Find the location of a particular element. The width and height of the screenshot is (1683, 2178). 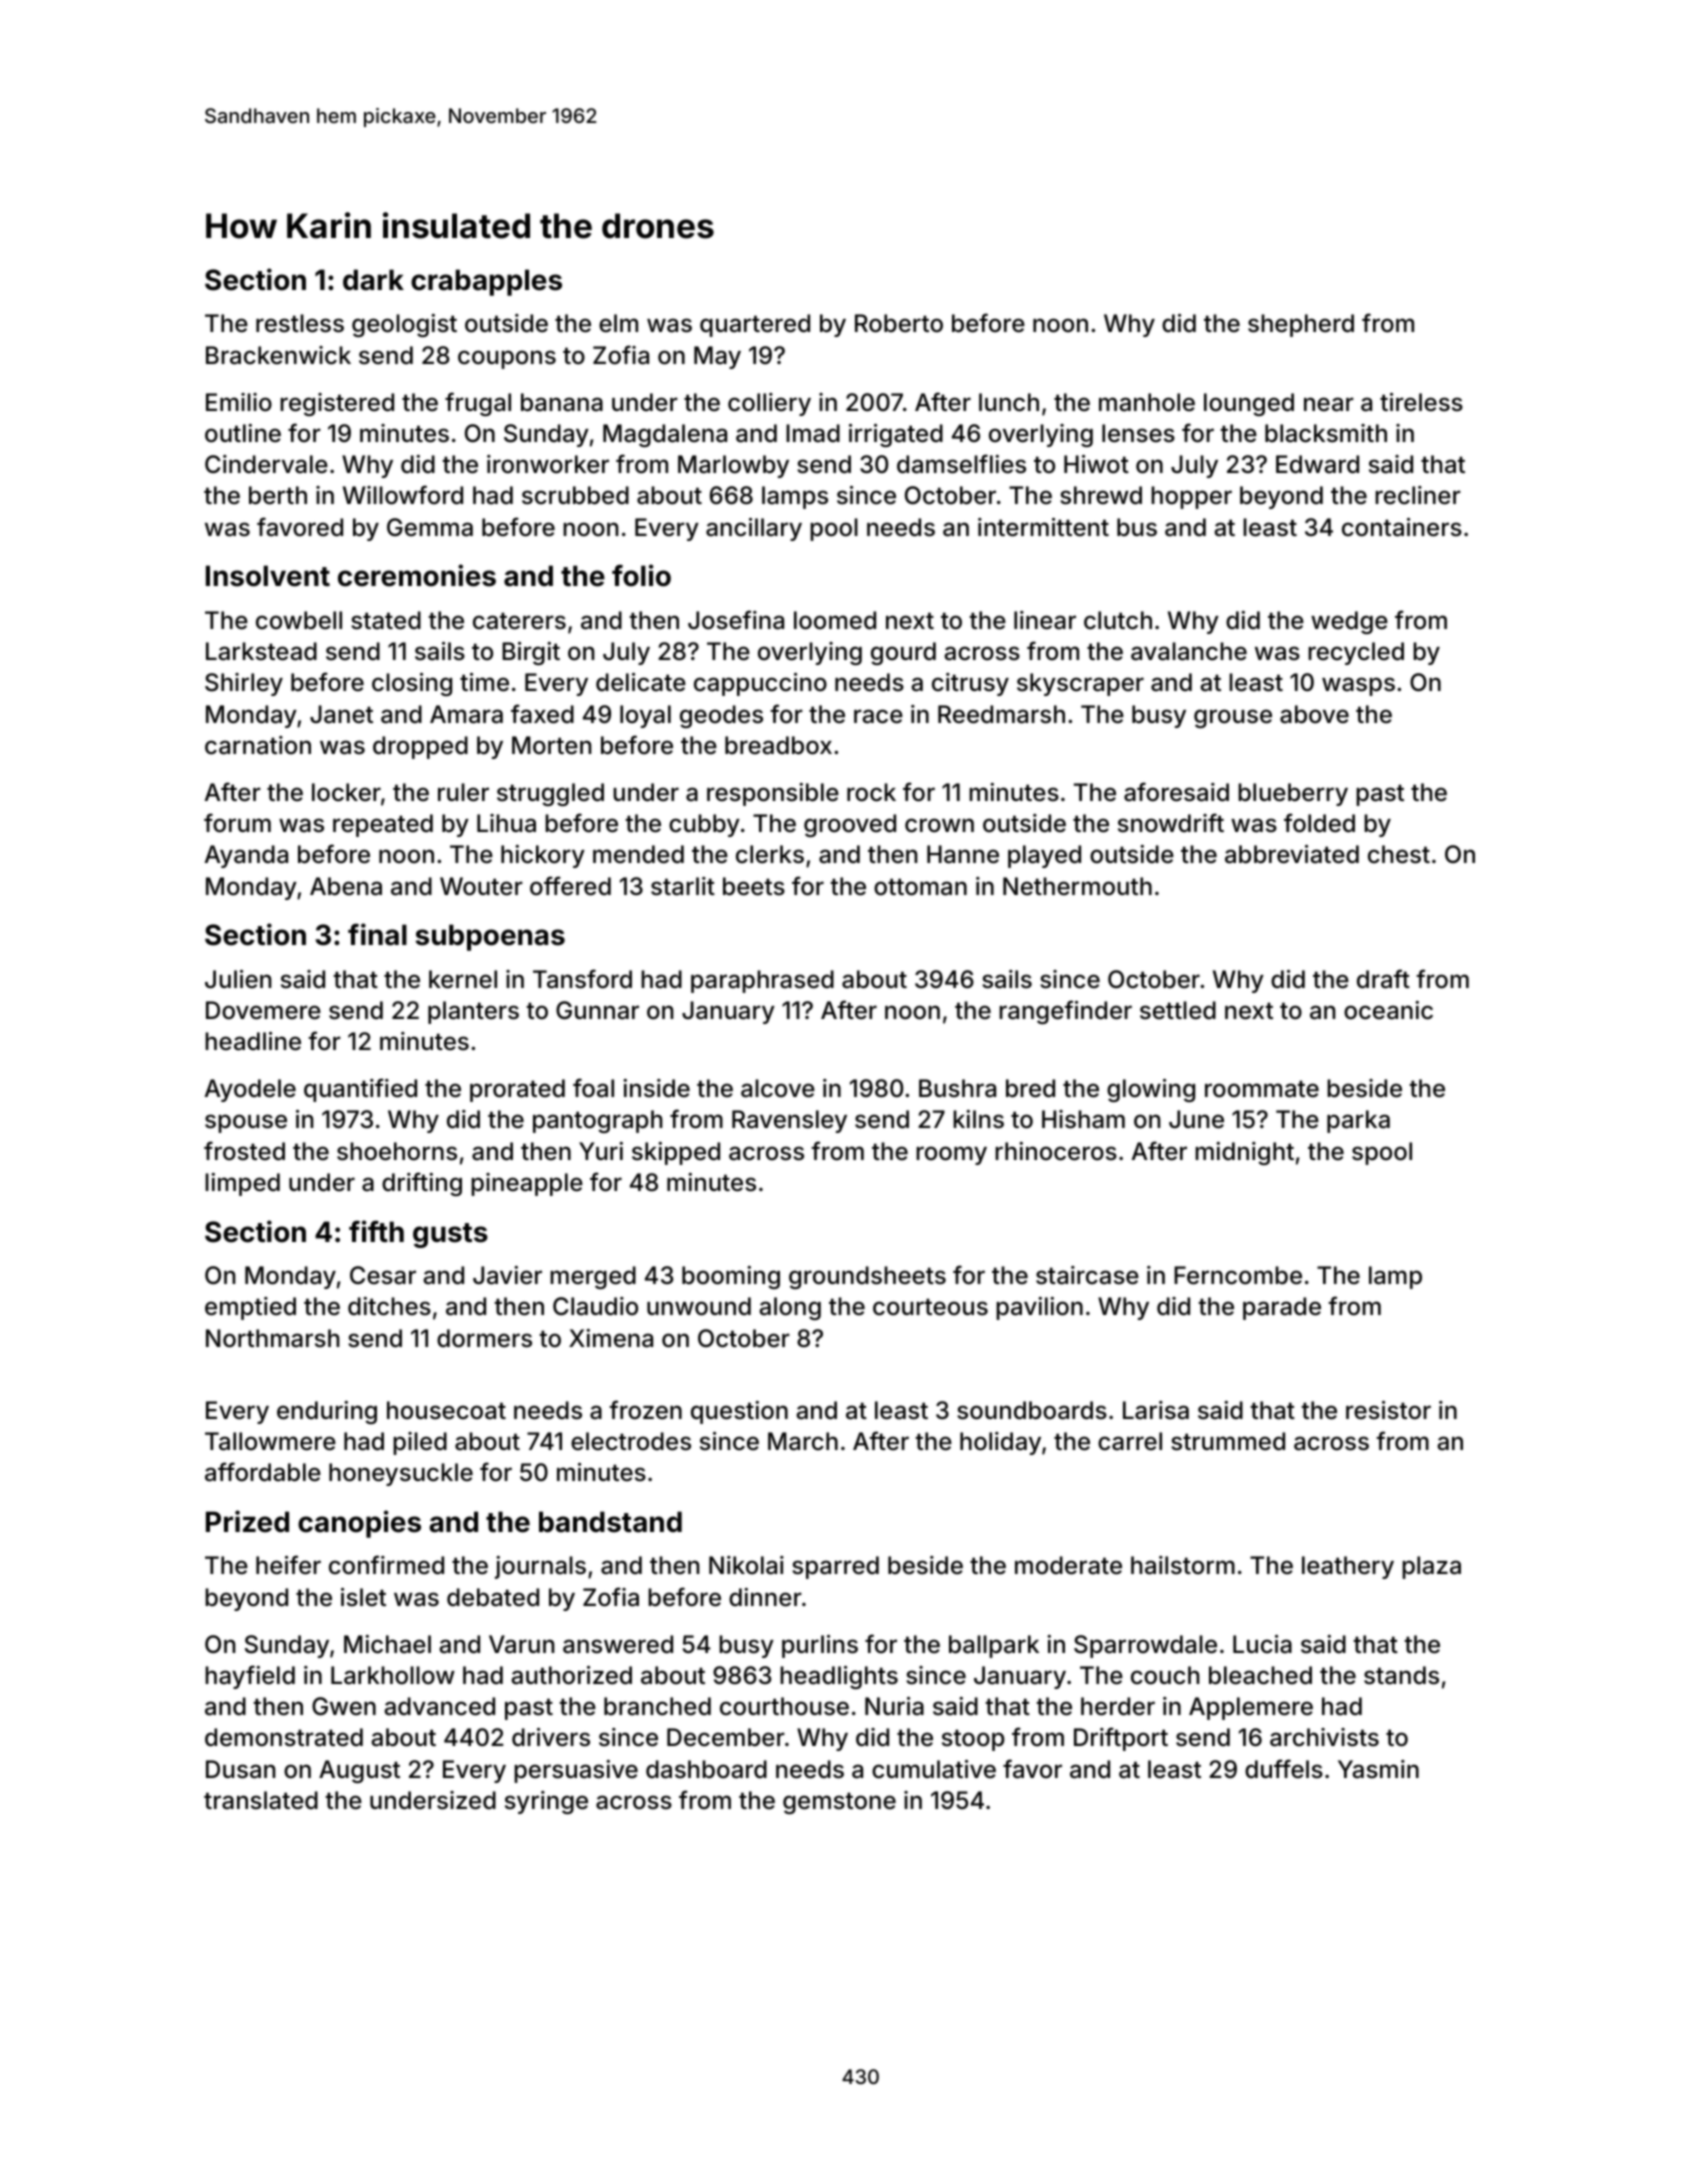

Nikolai is located at coordinates (746, 1565).
